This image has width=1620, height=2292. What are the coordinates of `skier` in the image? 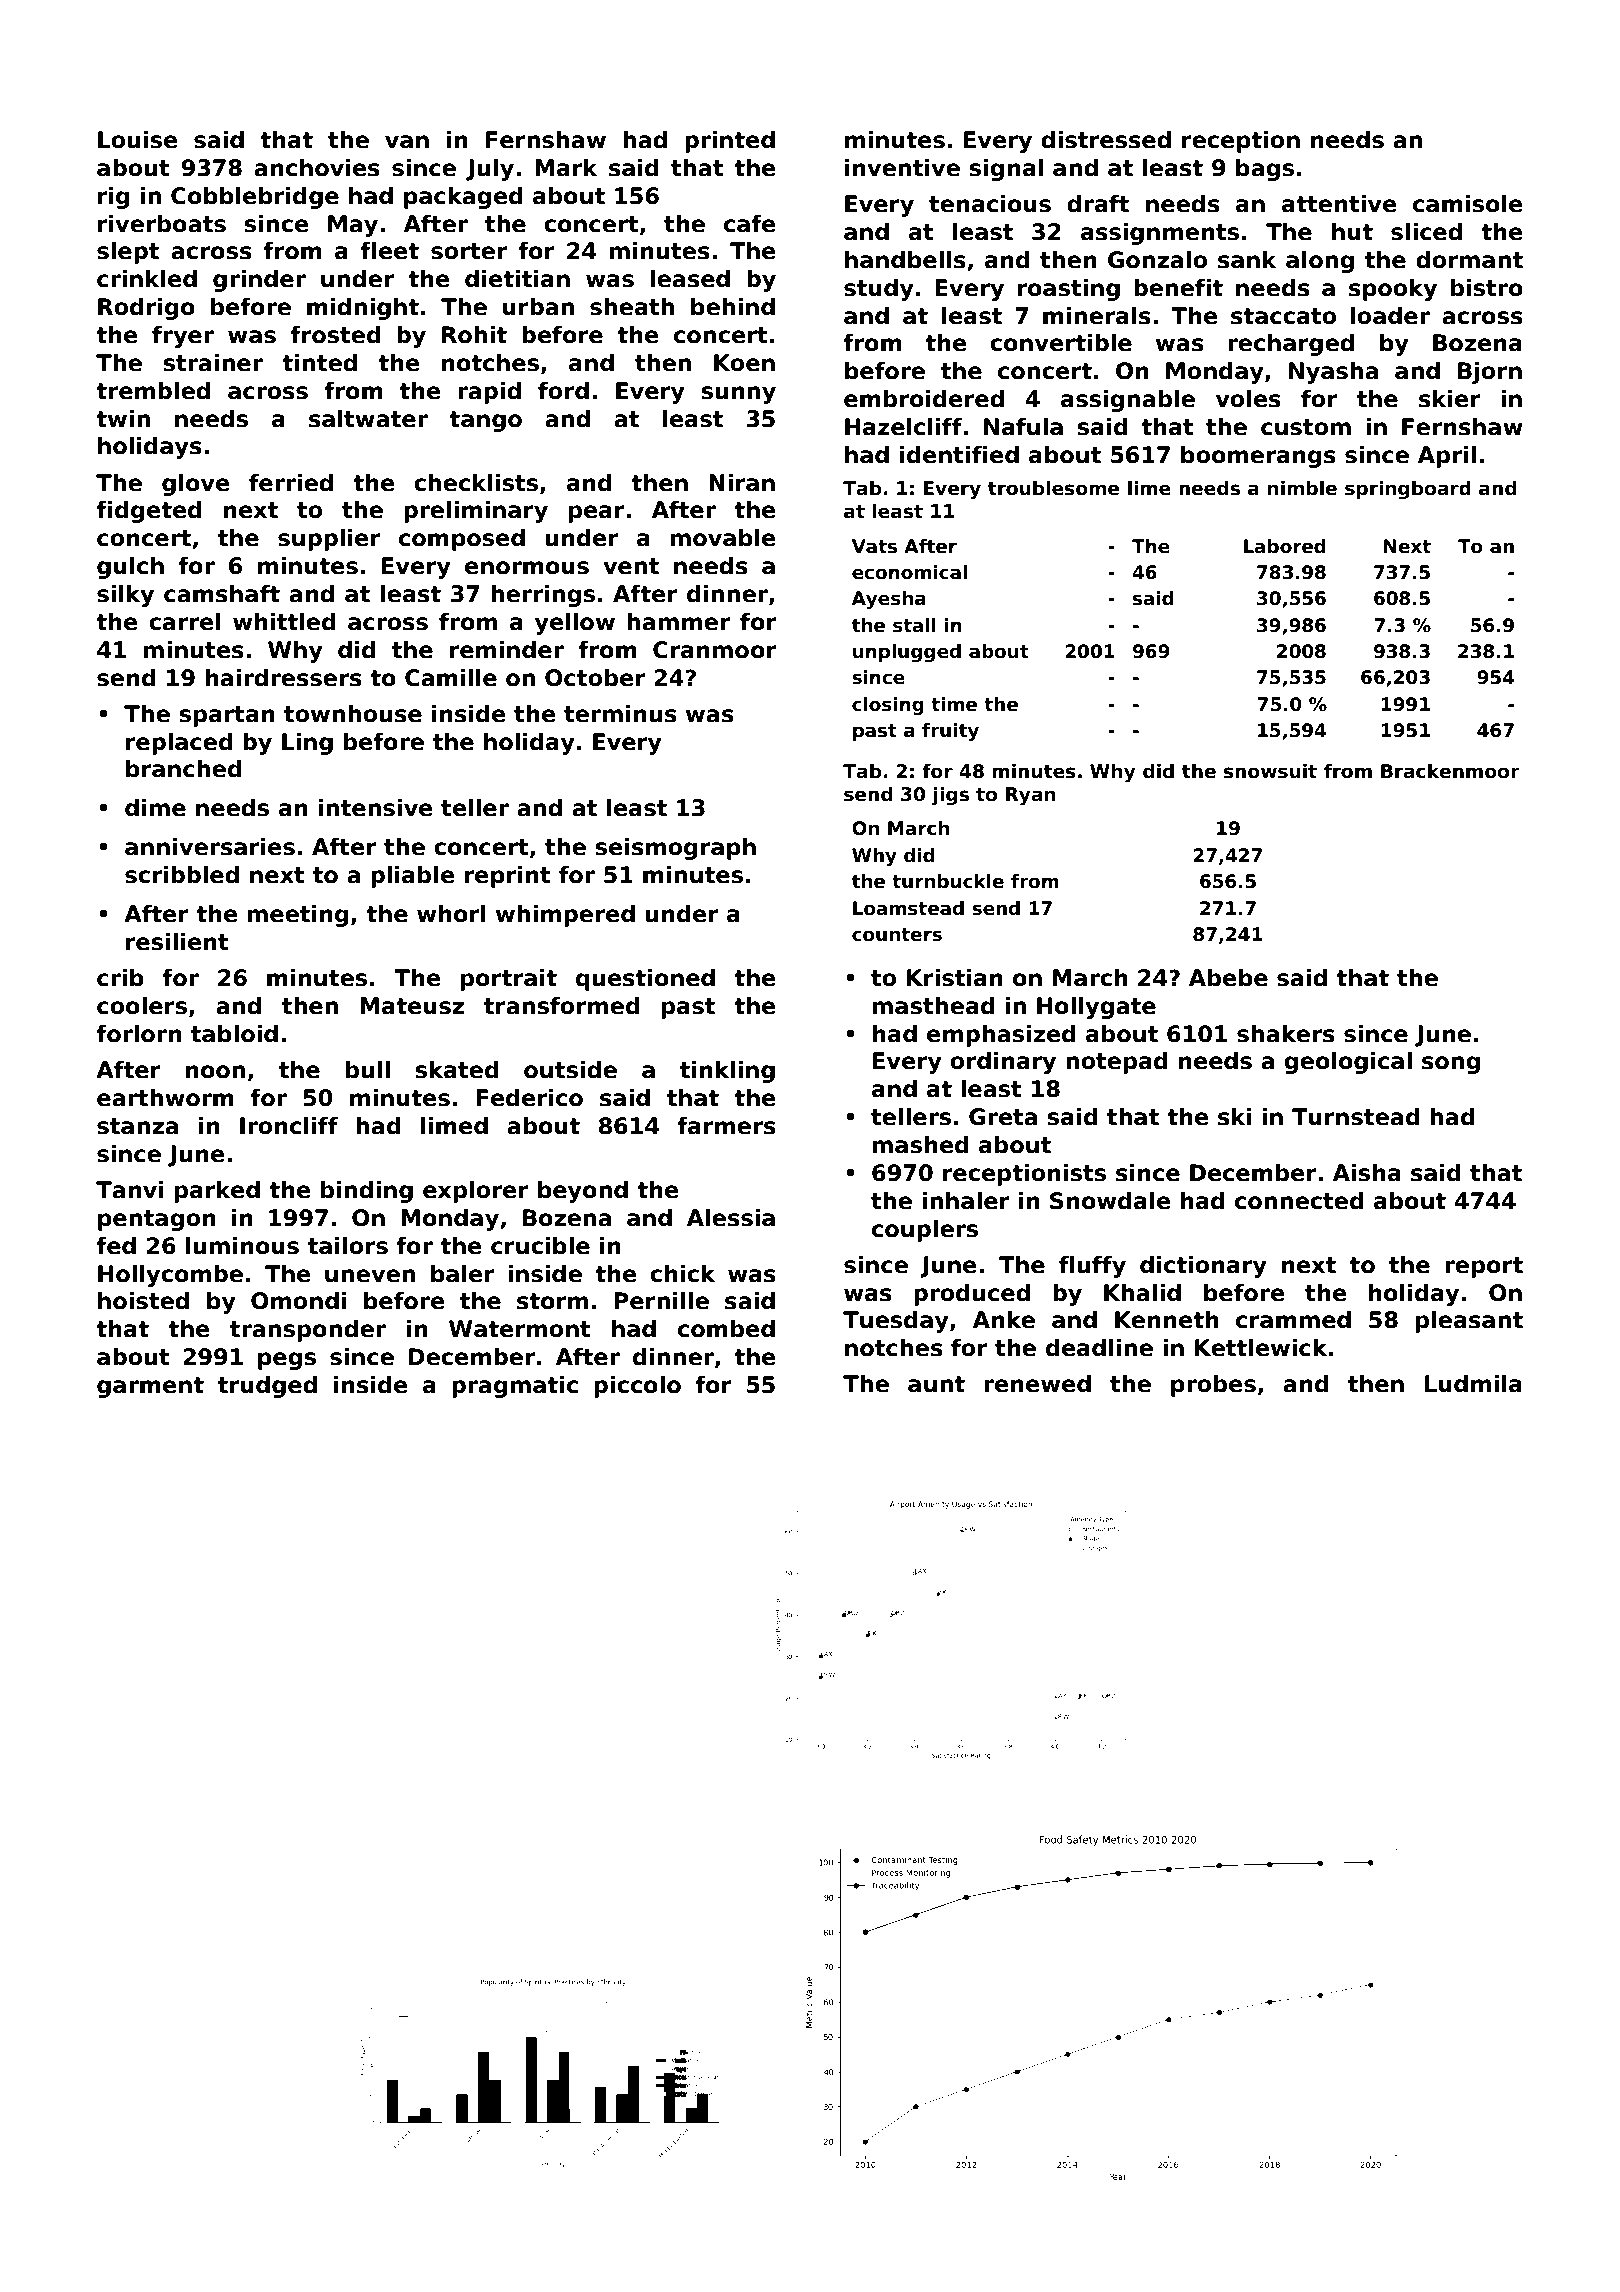 It's located at (1449, 399).
